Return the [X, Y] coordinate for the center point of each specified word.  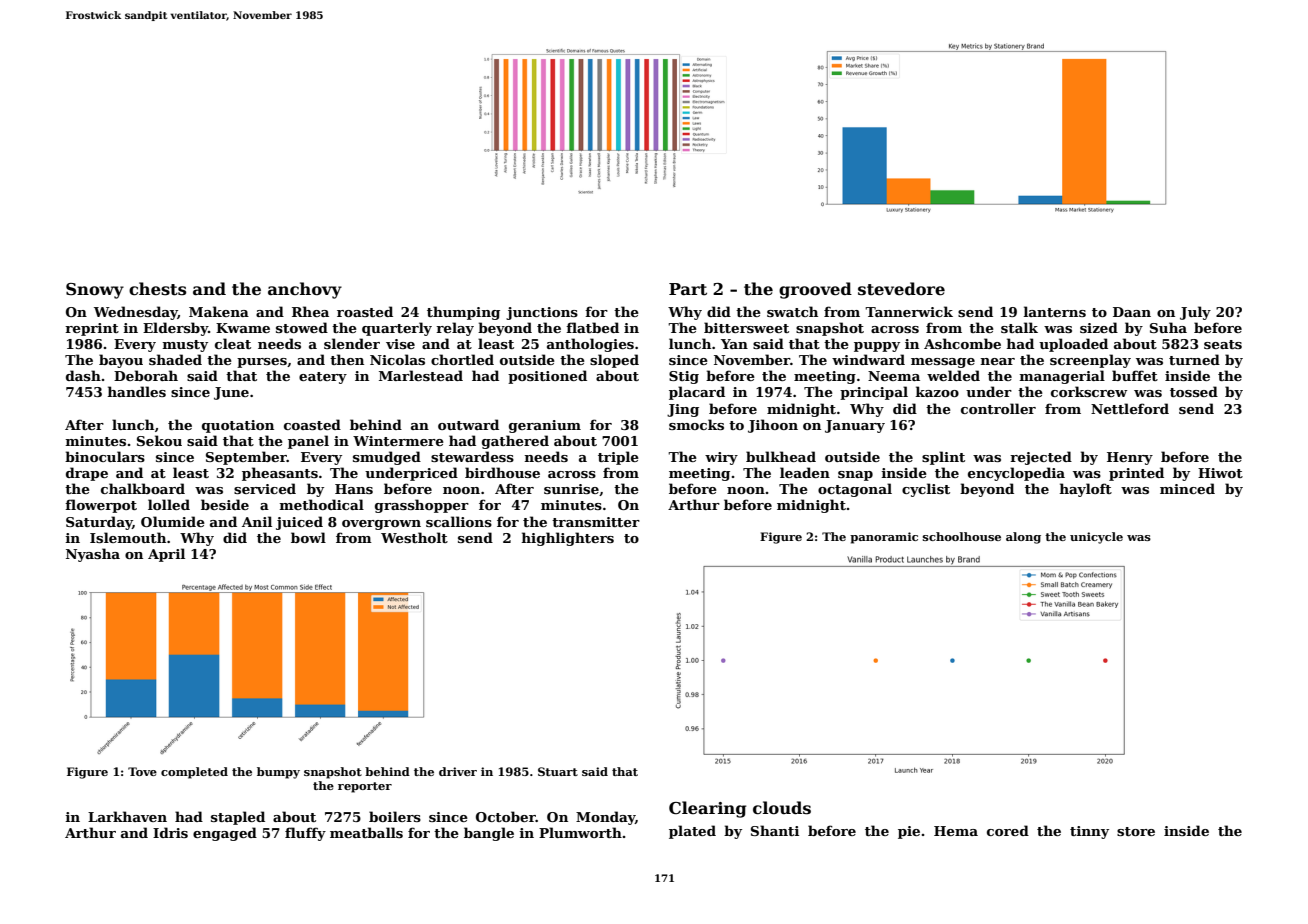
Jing [683, 410]
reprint [92, 329]
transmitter [596, 522]
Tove [142, 771]
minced [1187, 488]
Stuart [558, 771]
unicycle [1096, 538]
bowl [308, 537]
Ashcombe [962, 343]
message [943, 363]
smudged [387, 458]
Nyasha [93, 555]
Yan [734, 344]
